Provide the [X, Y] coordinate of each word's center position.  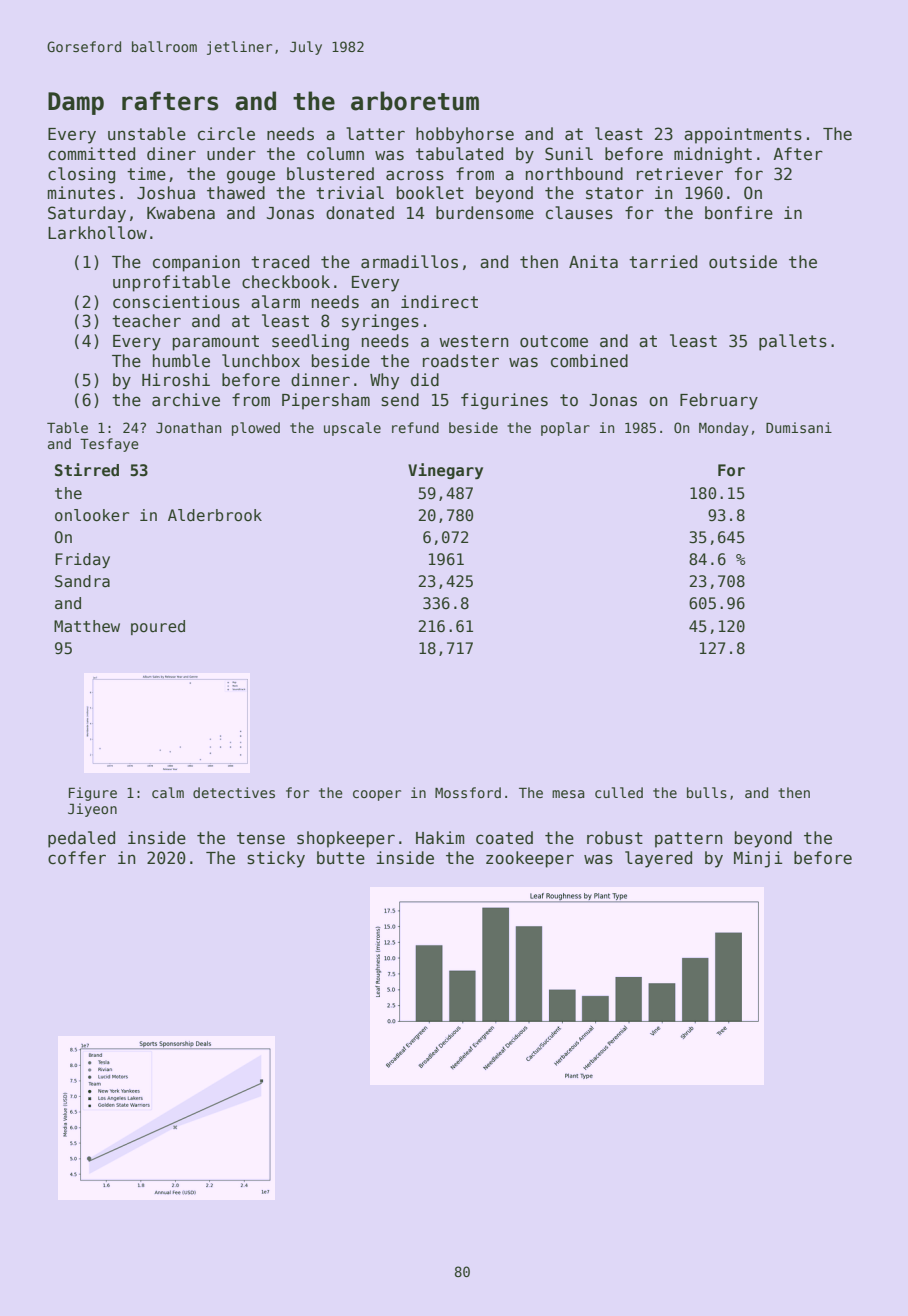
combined [589, 361]
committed [91, 153]
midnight [713, 155]
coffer [77, 857]
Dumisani [799, 427]
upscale [352, 429]
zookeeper [530, 859]
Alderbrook [215, 515]
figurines [504, 401]
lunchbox [261, 361]
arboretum [415, 101]
